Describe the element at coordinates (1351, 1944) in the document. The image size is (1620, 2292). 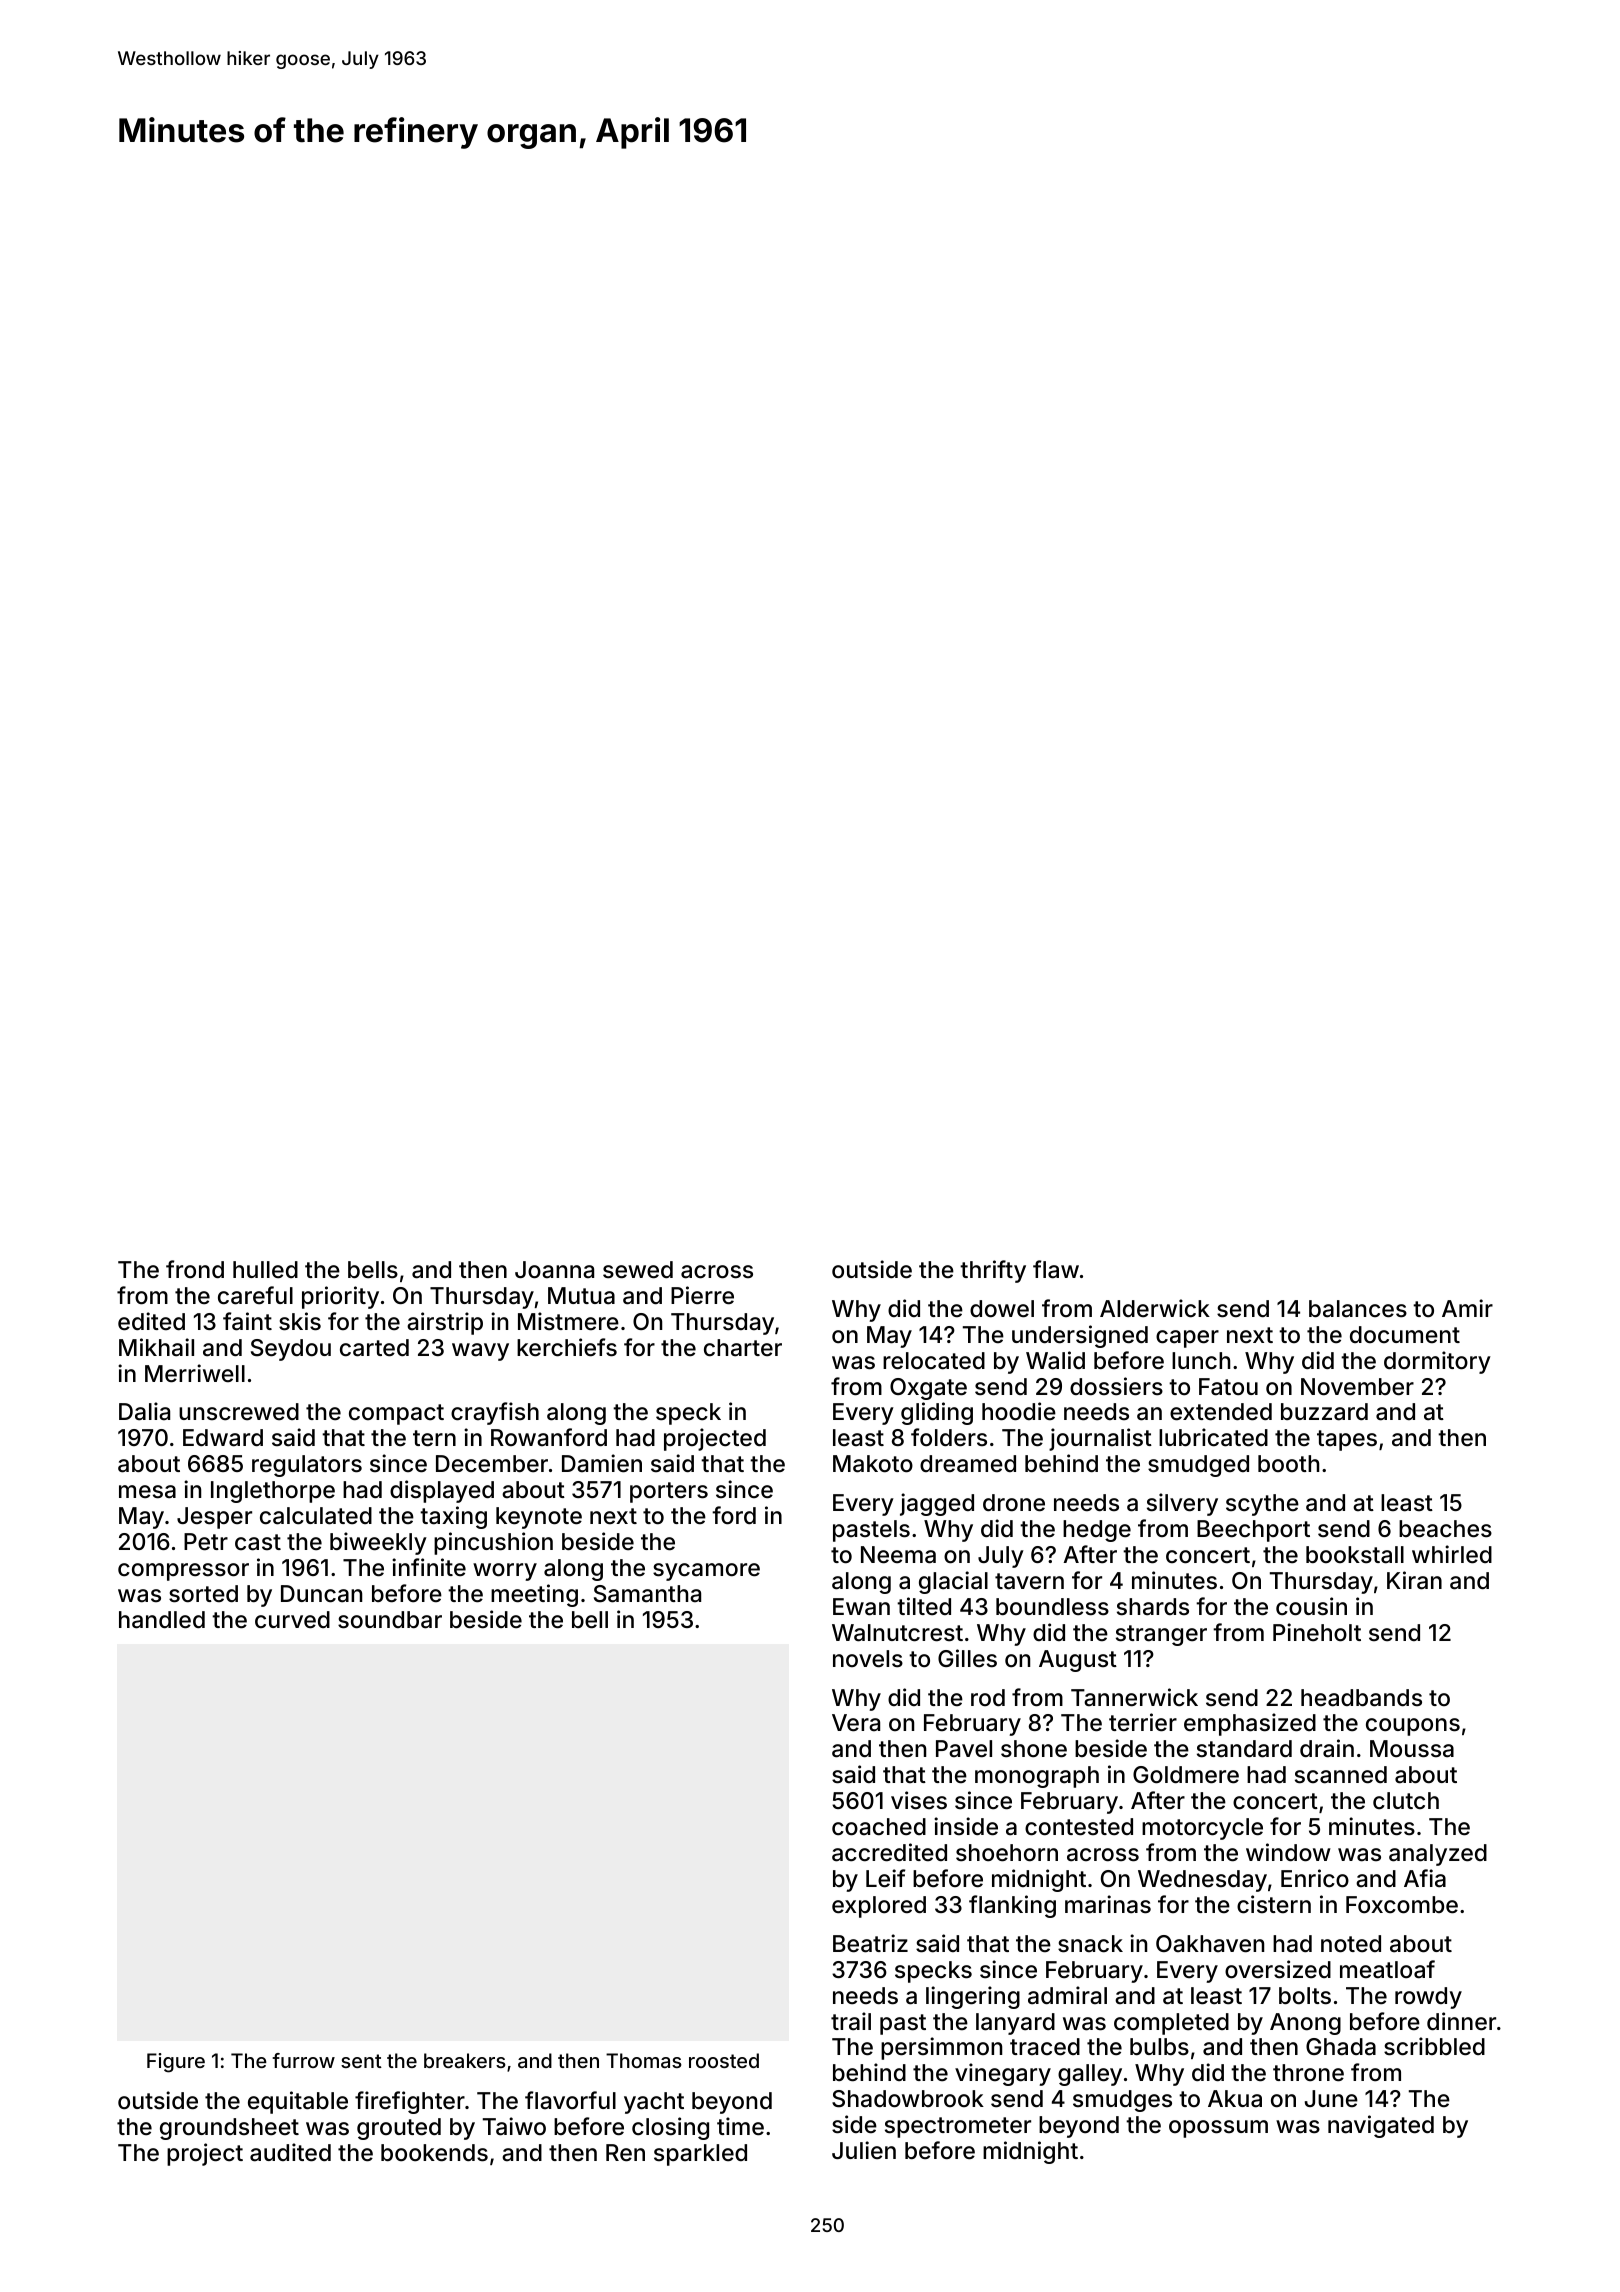
I see `noted` at that location.
